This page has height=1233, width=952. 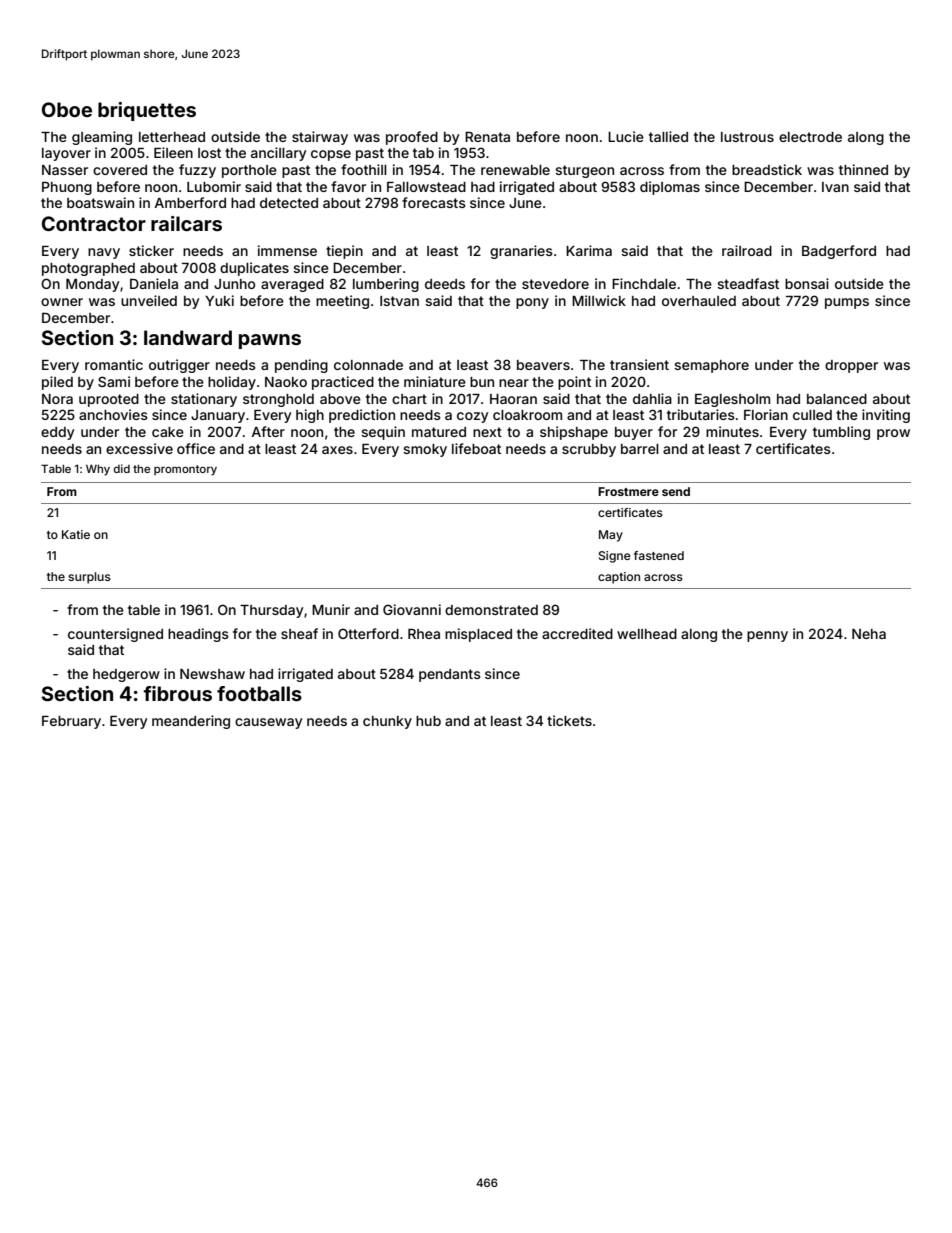 What do you see at coordinates (268, 723) in the page?
I see `causeway` at bounding box center [268, 723].
